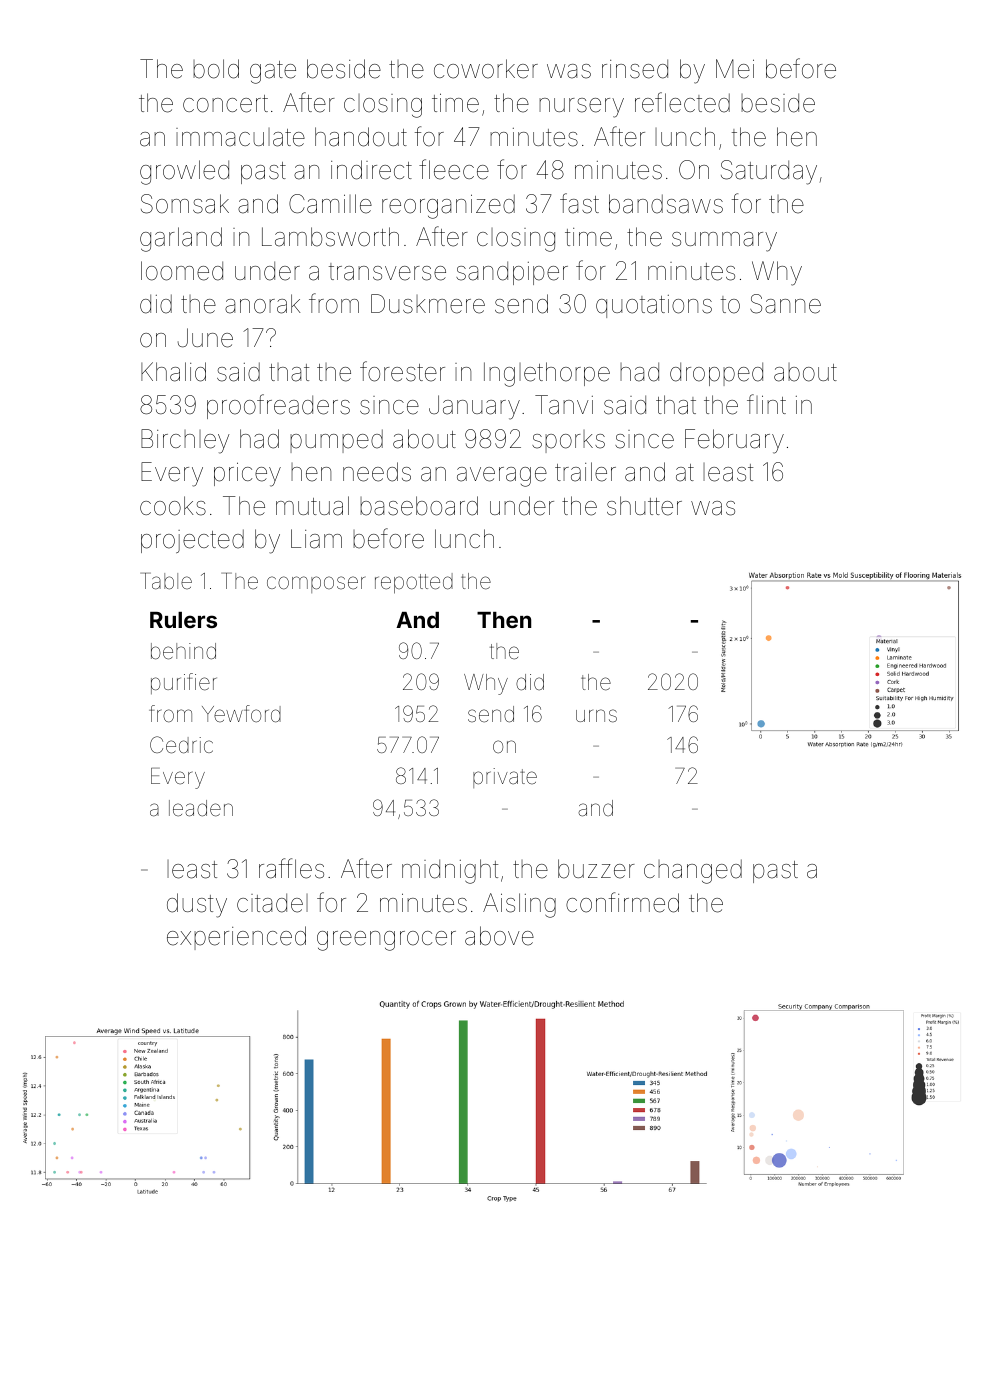  I want to click on anorak, so click(262, 304).
